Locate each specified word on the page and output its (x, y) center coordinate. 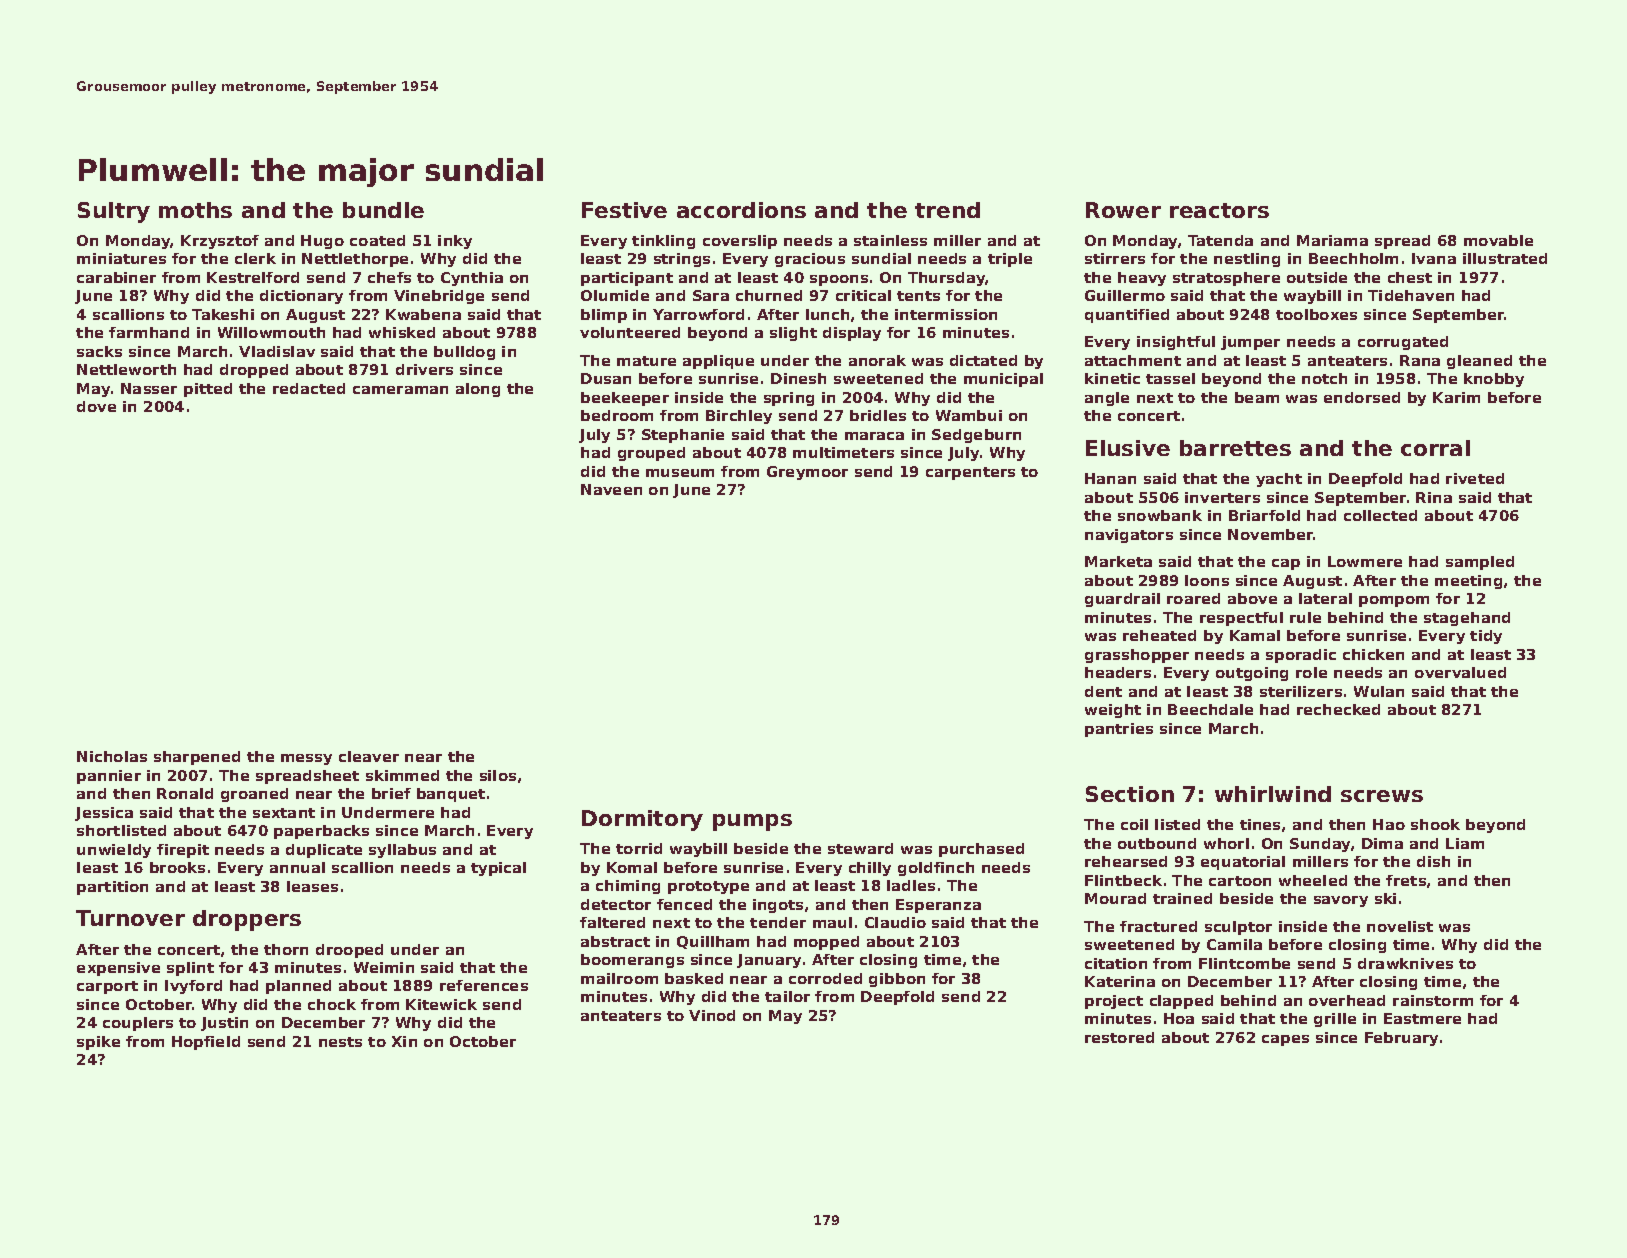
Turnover (130, 918)
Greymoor (807, 473)
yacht (1279, 480)
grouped (651, 454)
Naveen (611, 489)
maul (832, 922)
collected (1380, 515)
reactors (1219, 210)
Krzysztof (220, 242)
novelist (1400, 926)
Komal (632, 867)
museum (680, 473)
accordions (741, 210)
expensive (118, 969)
